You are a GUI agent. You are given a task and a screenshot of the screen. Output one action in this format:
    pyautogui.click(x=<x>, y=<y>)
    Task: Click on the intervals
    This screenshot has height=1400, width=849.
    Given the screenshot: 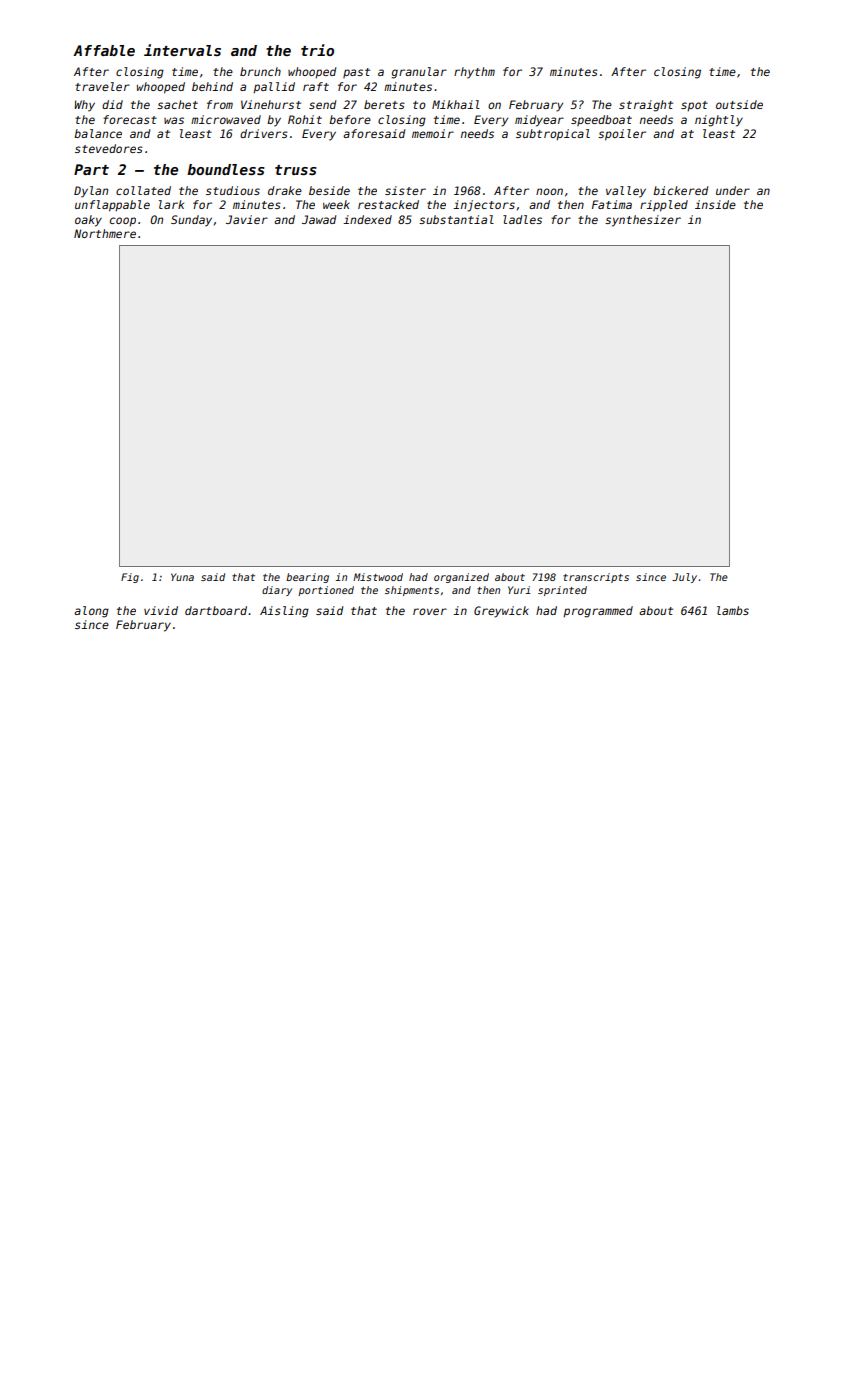 What is the action you would take?
    pyautogui.click(x=182, y=50)
